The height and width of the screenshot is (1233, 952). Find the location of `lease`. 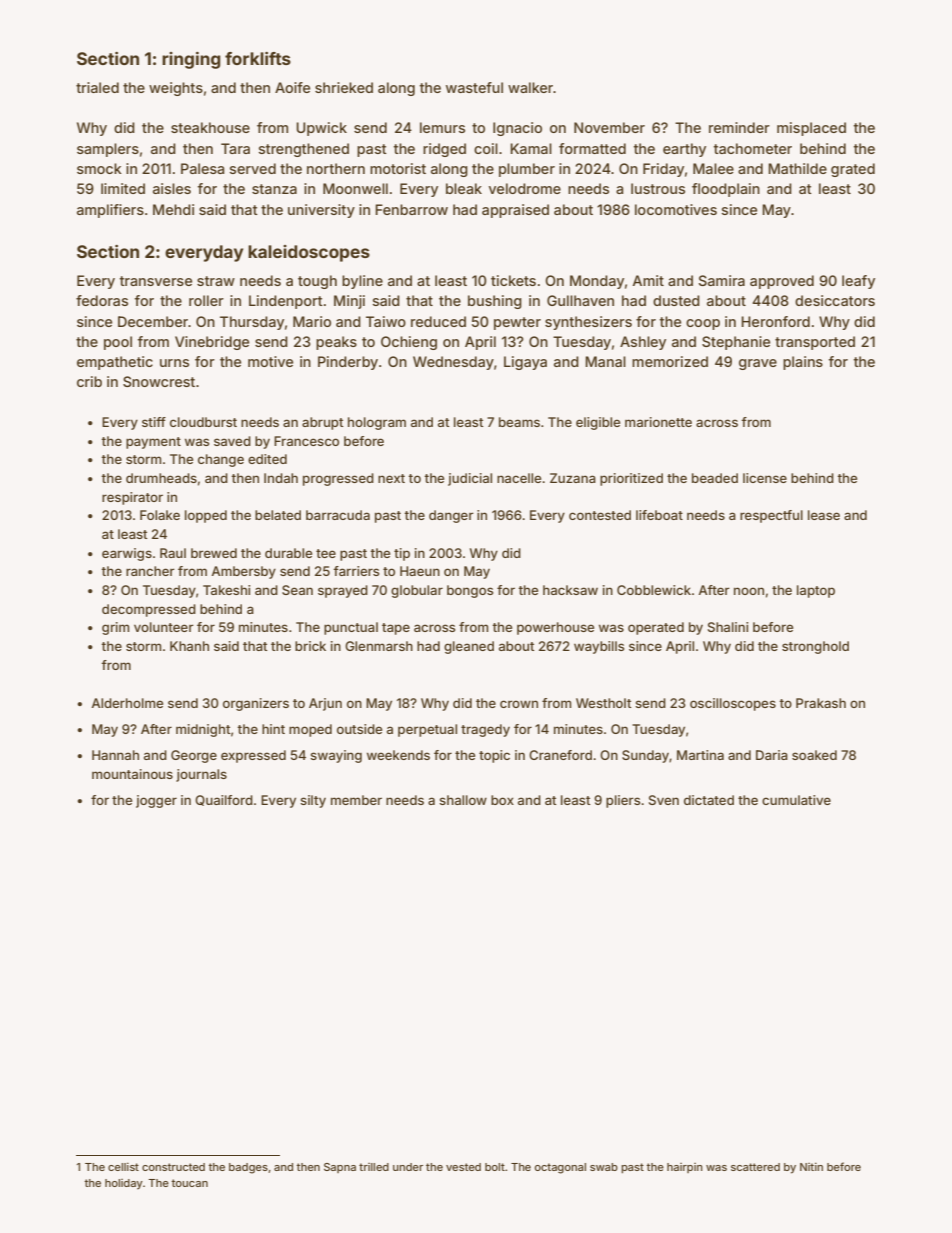

lease is located at coordinates (824, 515).
